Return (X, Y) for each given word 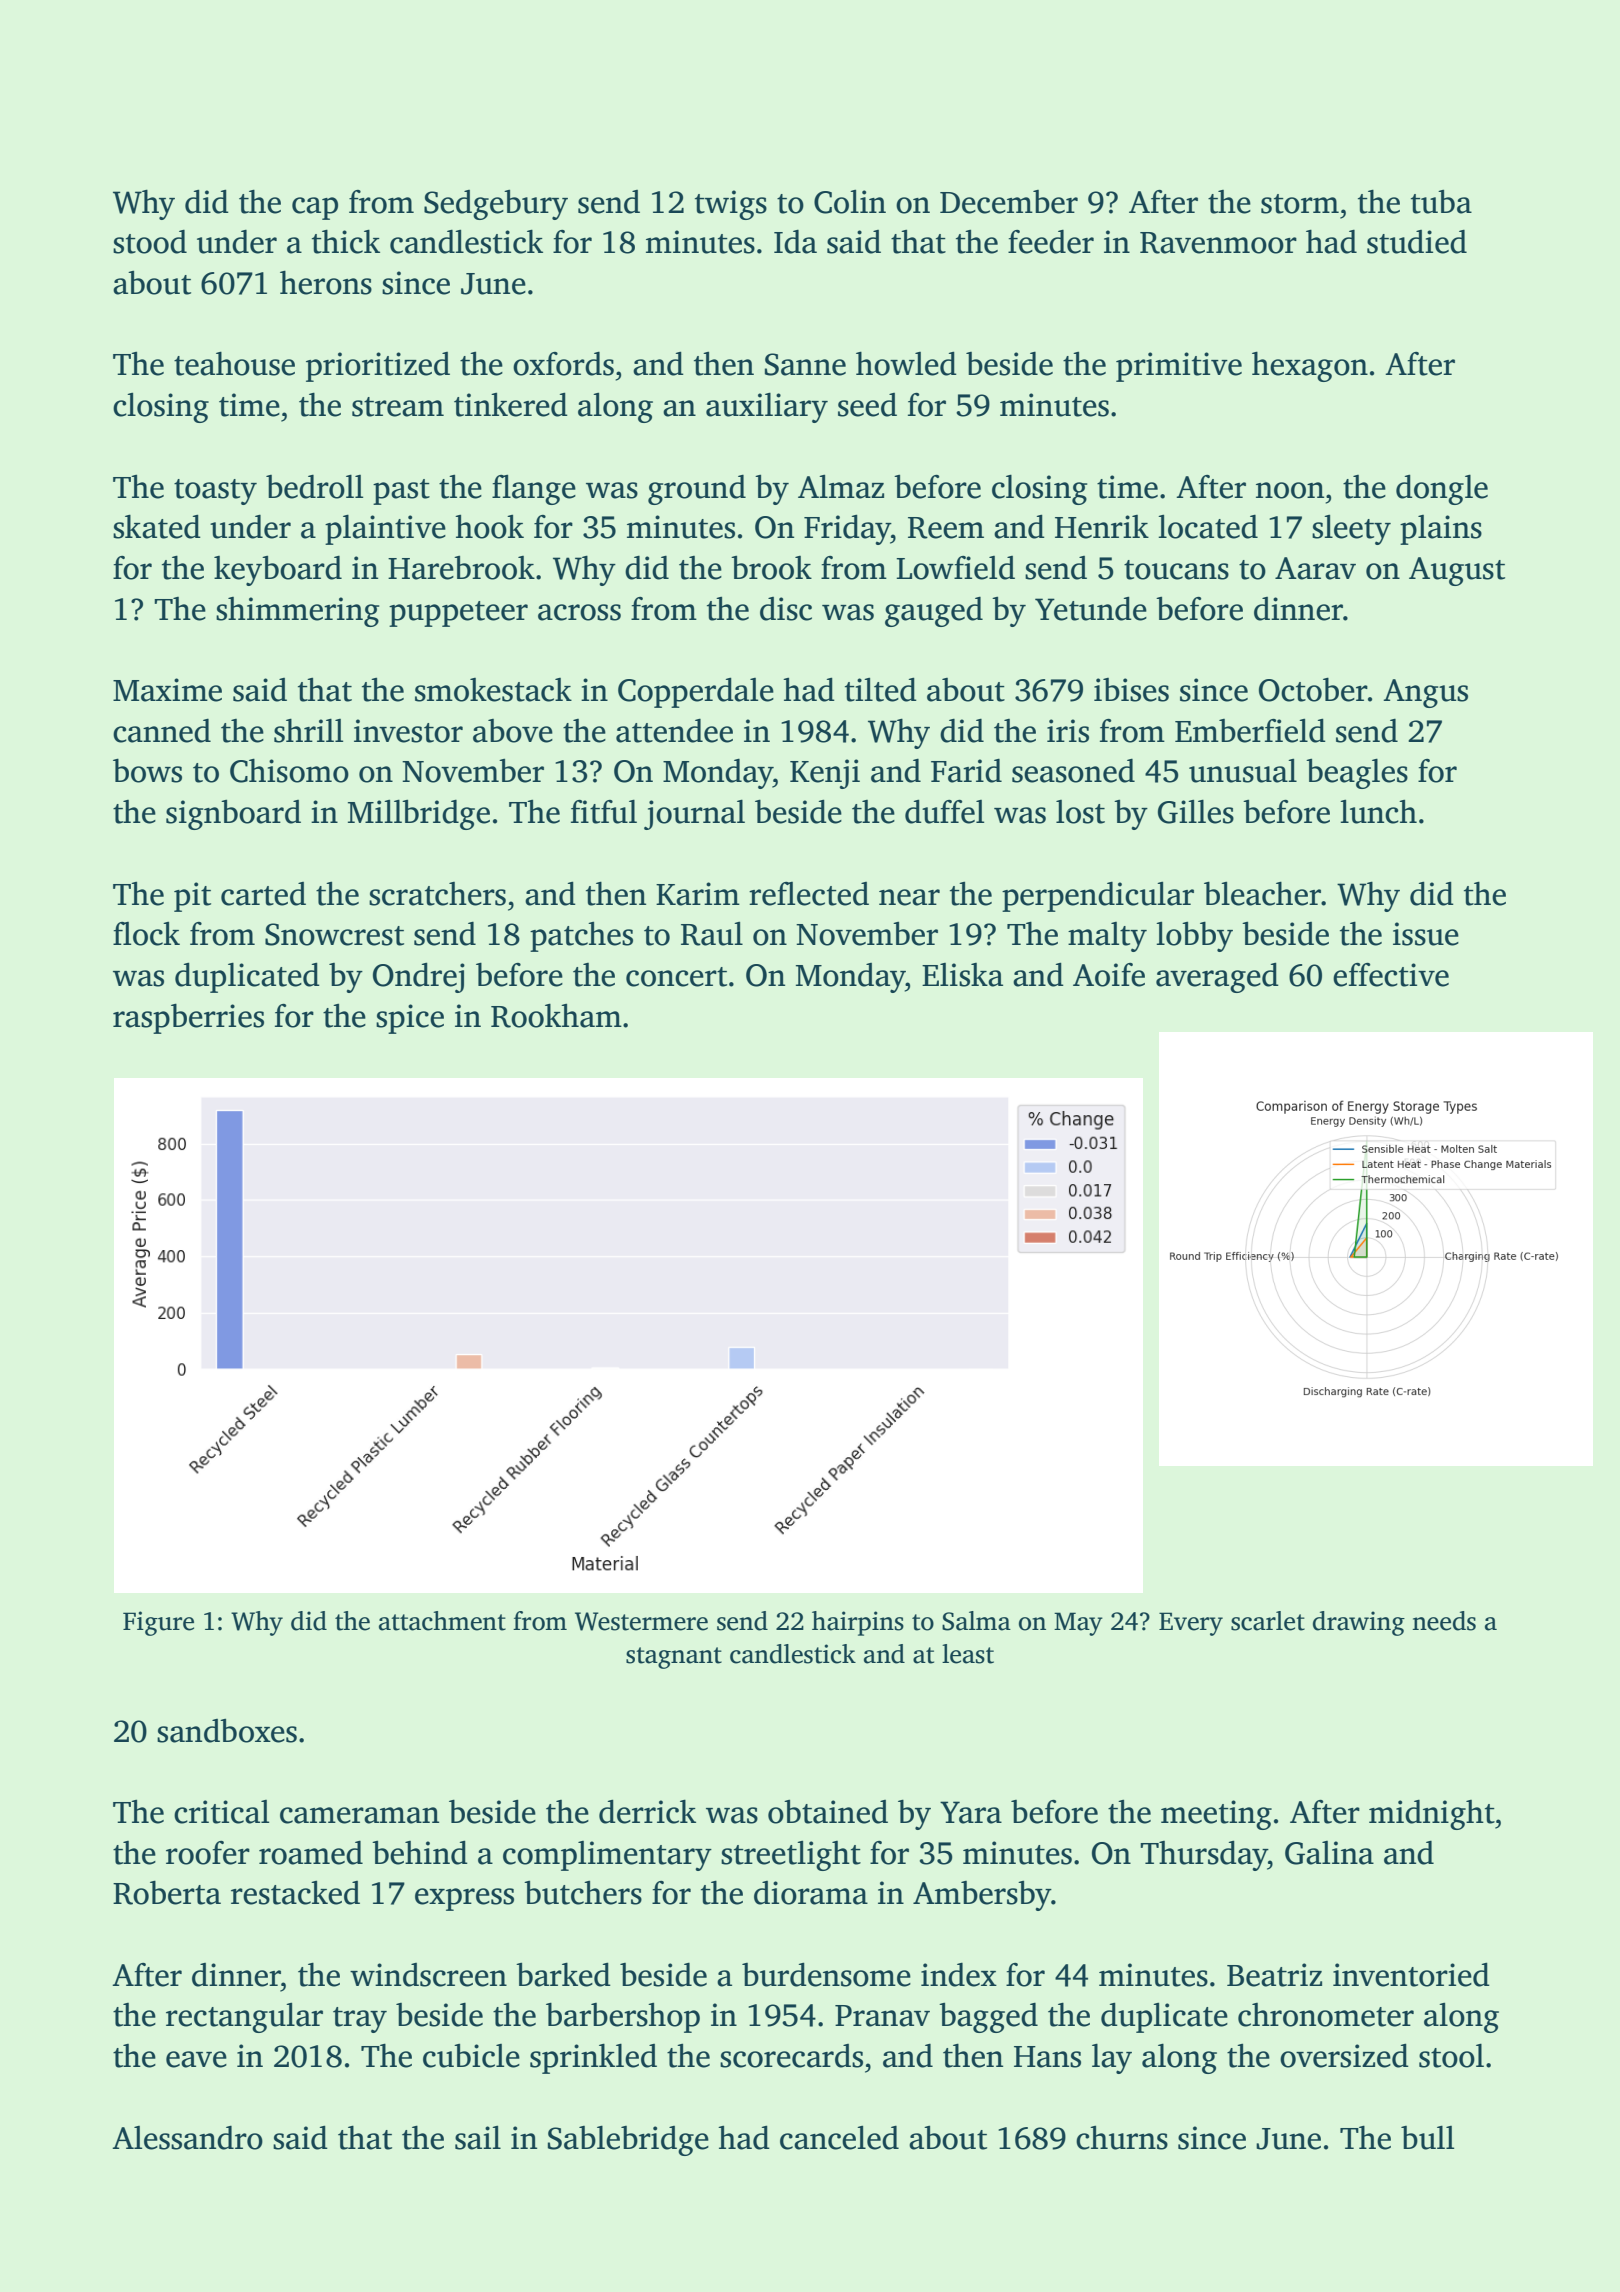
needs (1444, 1621)
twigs (731, 205)
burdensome (826, 1975)
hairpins (858, 1623)
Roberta (167, 1893)
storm (1300, 204)
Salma (976, 1621)
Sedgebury (496, 205)
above (513, 731)
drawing (1359, 1623)
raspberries (188, 1019)
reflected (809, 894)
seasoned (1073, 771)
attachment (442, 1621)
